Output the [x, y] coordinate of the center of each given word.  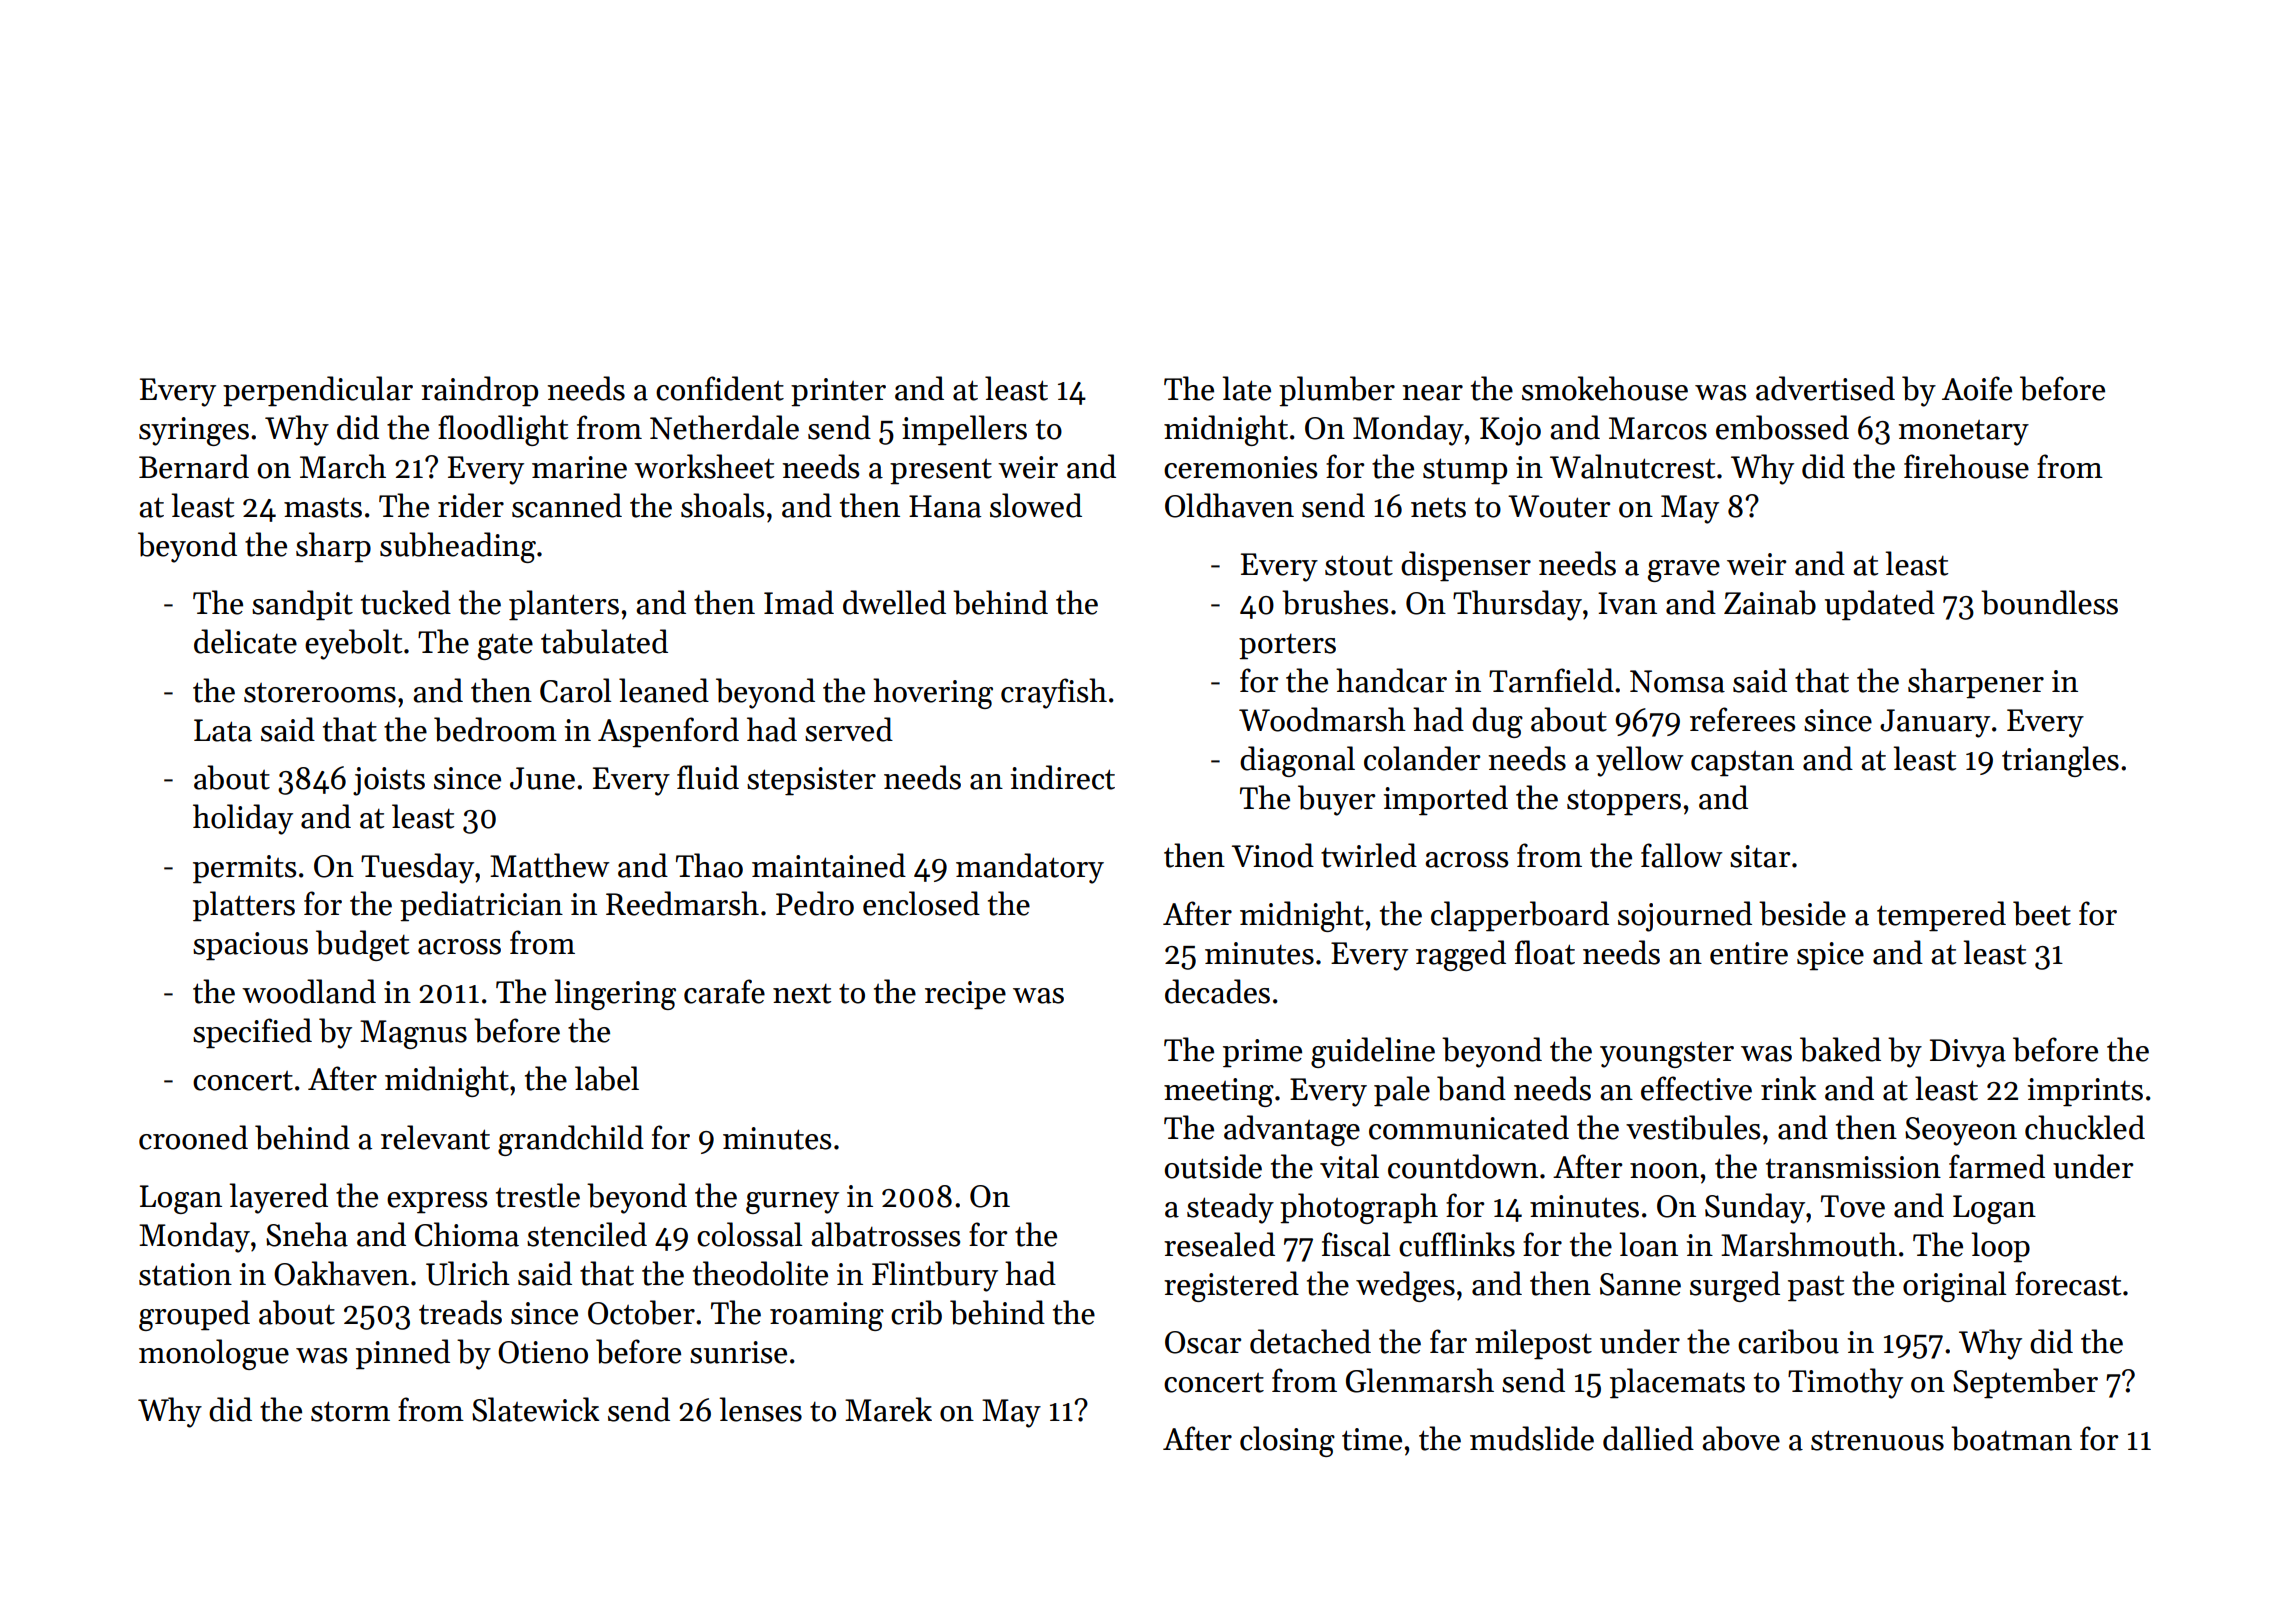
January [1935, 723]
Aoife [1977, 388]
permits [244, 869]
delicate [245, 641]
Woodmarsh [1322, 719]
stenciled [587, 1234]
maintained [829, 865]
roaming [827, 1316]
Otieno [543, 1352]
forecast [2068, 1283]
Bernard [194, 466]
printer [838, 392]
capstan [1742, 764]
